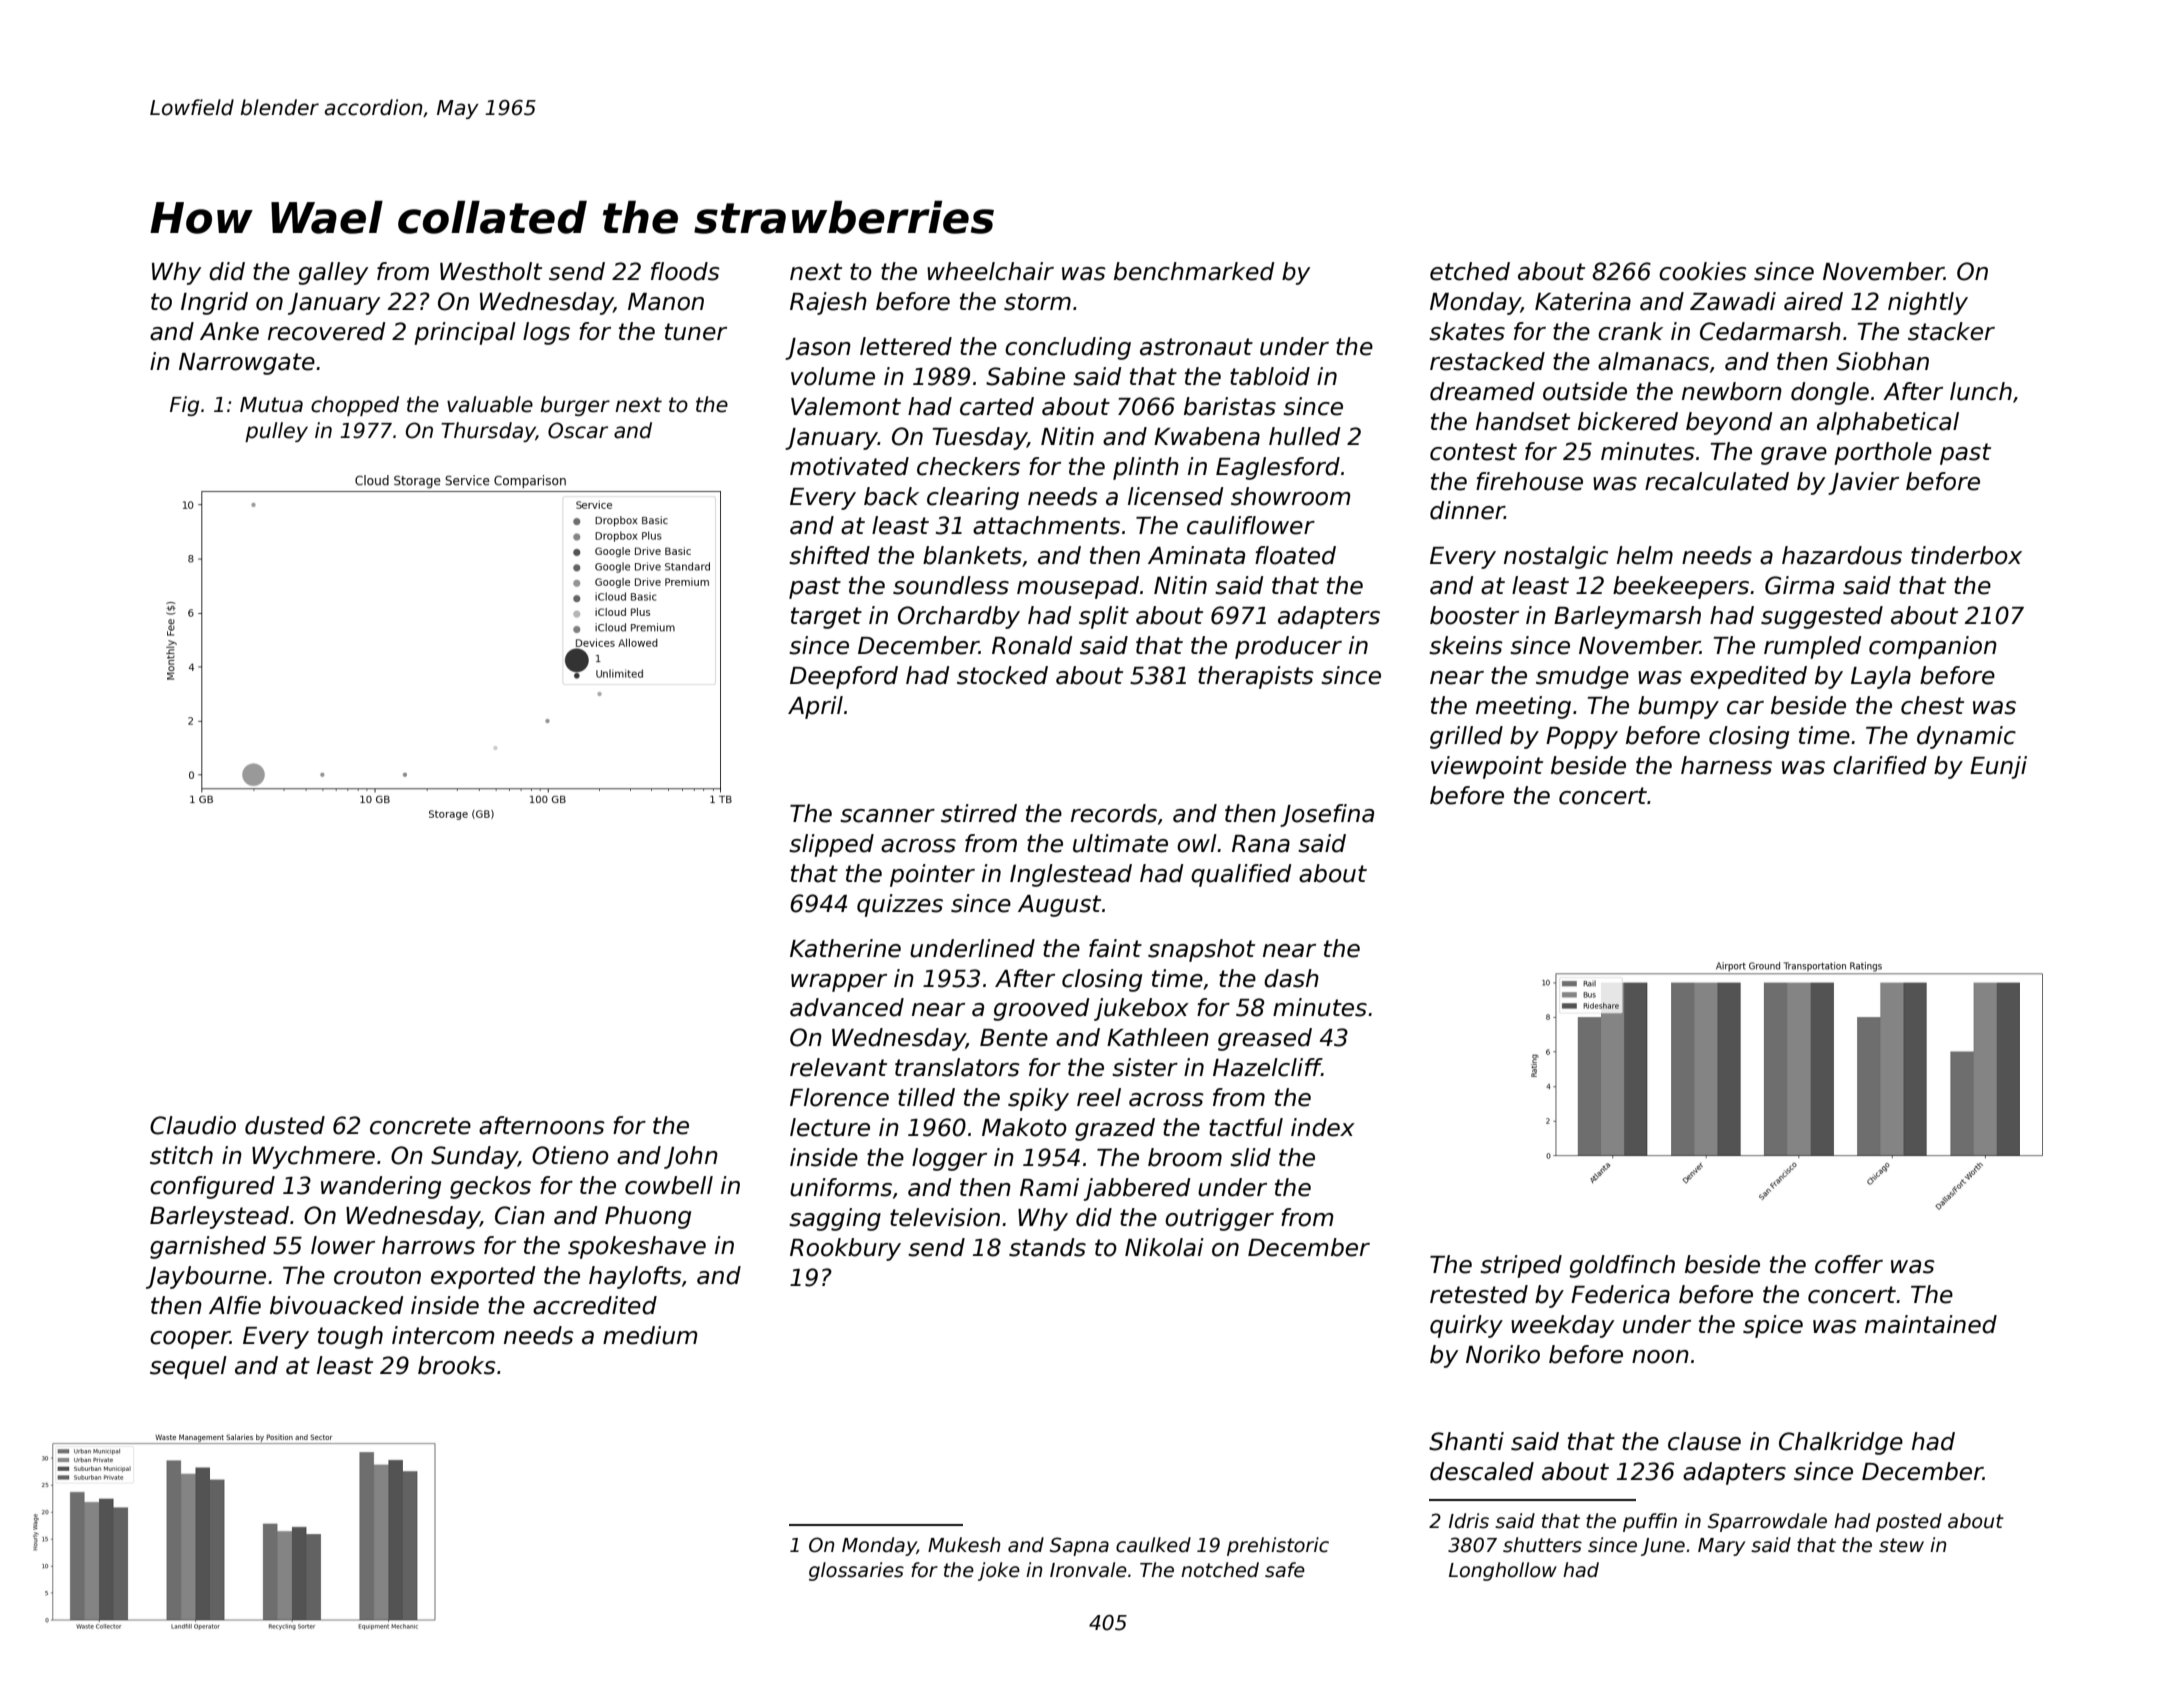 The height and width of the document is (1683, 2178). What do you see at coordinates (188, 1367) in the document?
I see `sequel` at bounding box center [188, 1367].
